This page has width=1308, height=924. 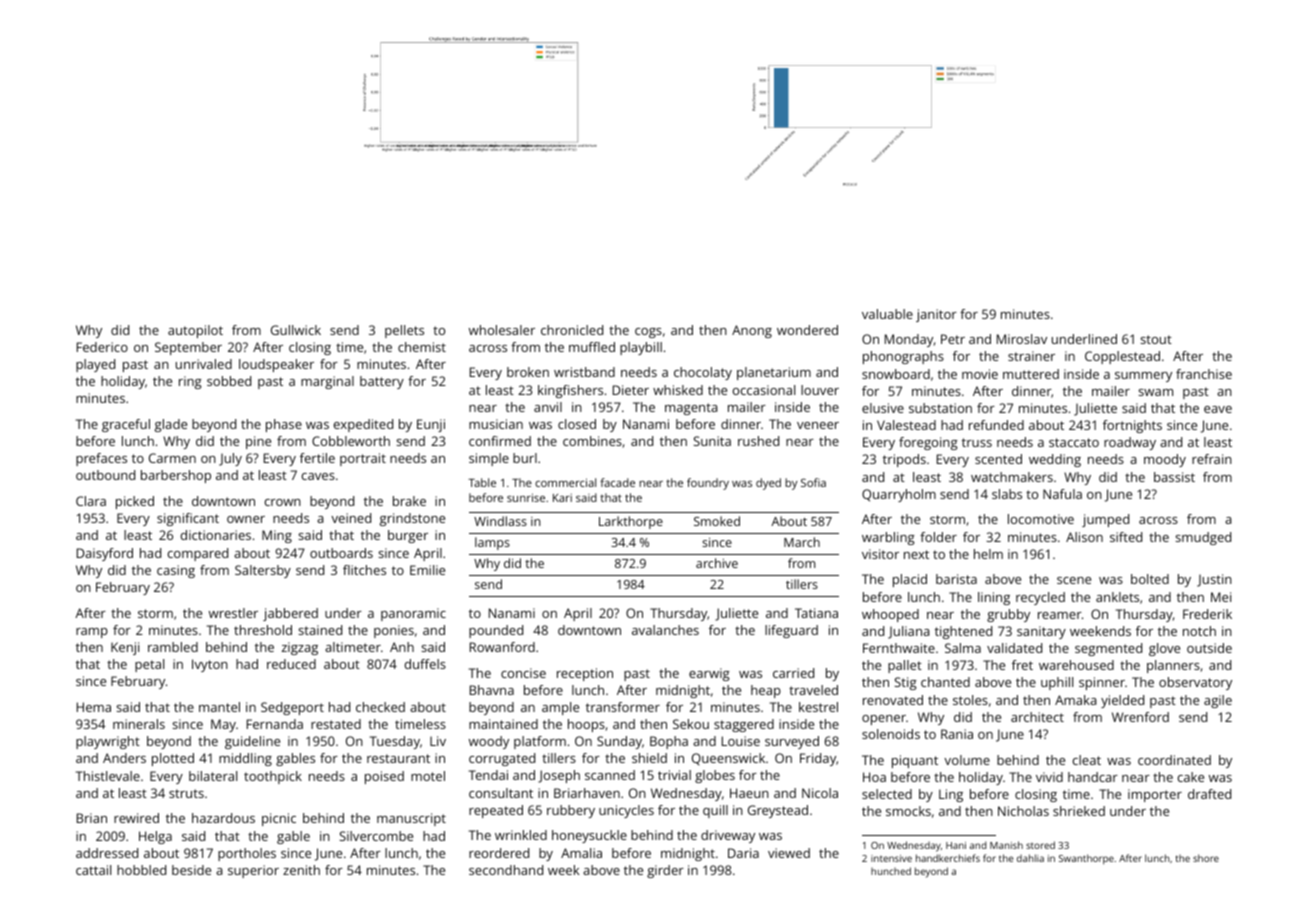 I want to click on mantel, so click(x=219, y=707).
